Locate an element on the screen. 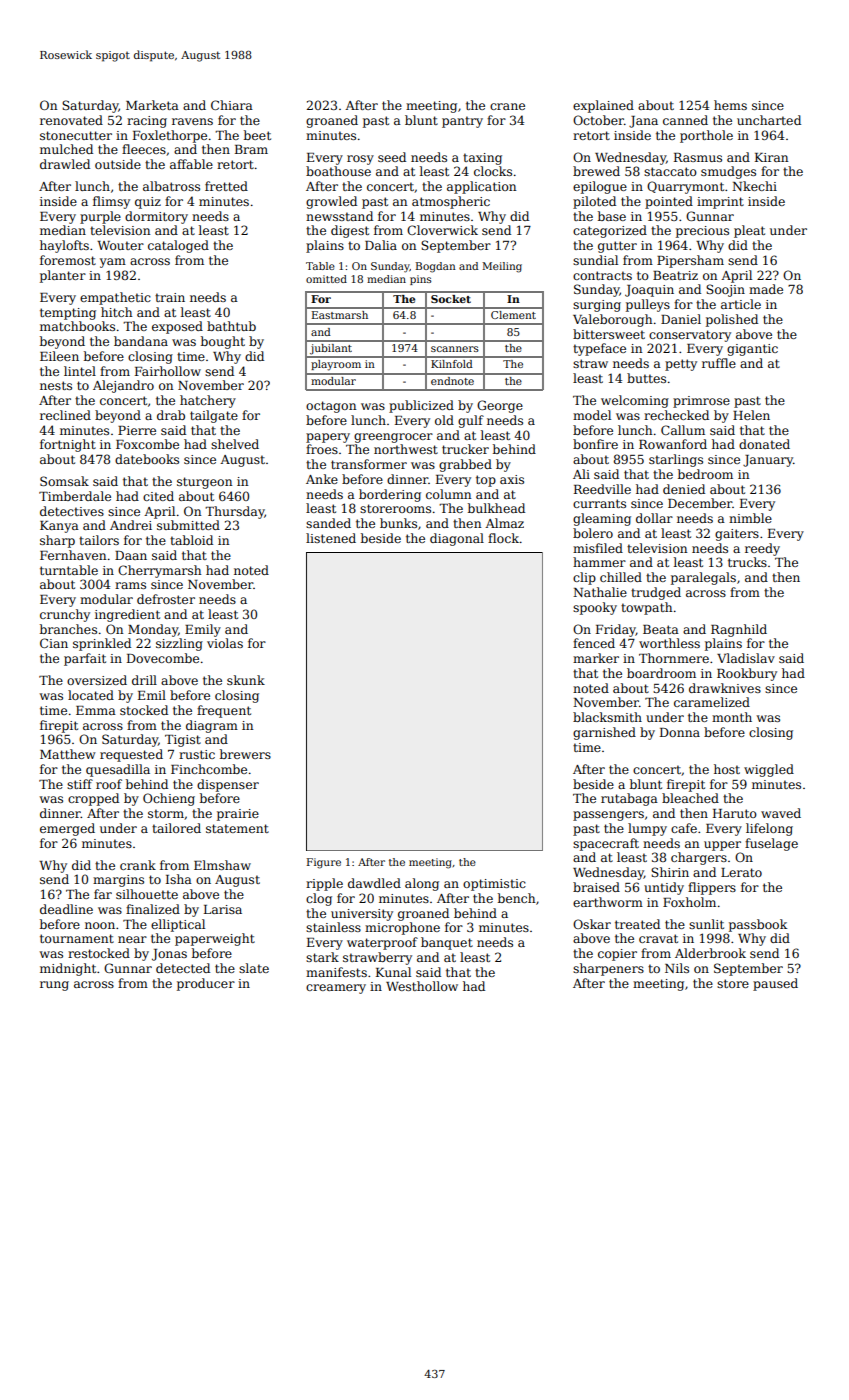 Image resolution: width=849 pixels, height=1400 pixels. axis is located at coordinates (512, 479).
